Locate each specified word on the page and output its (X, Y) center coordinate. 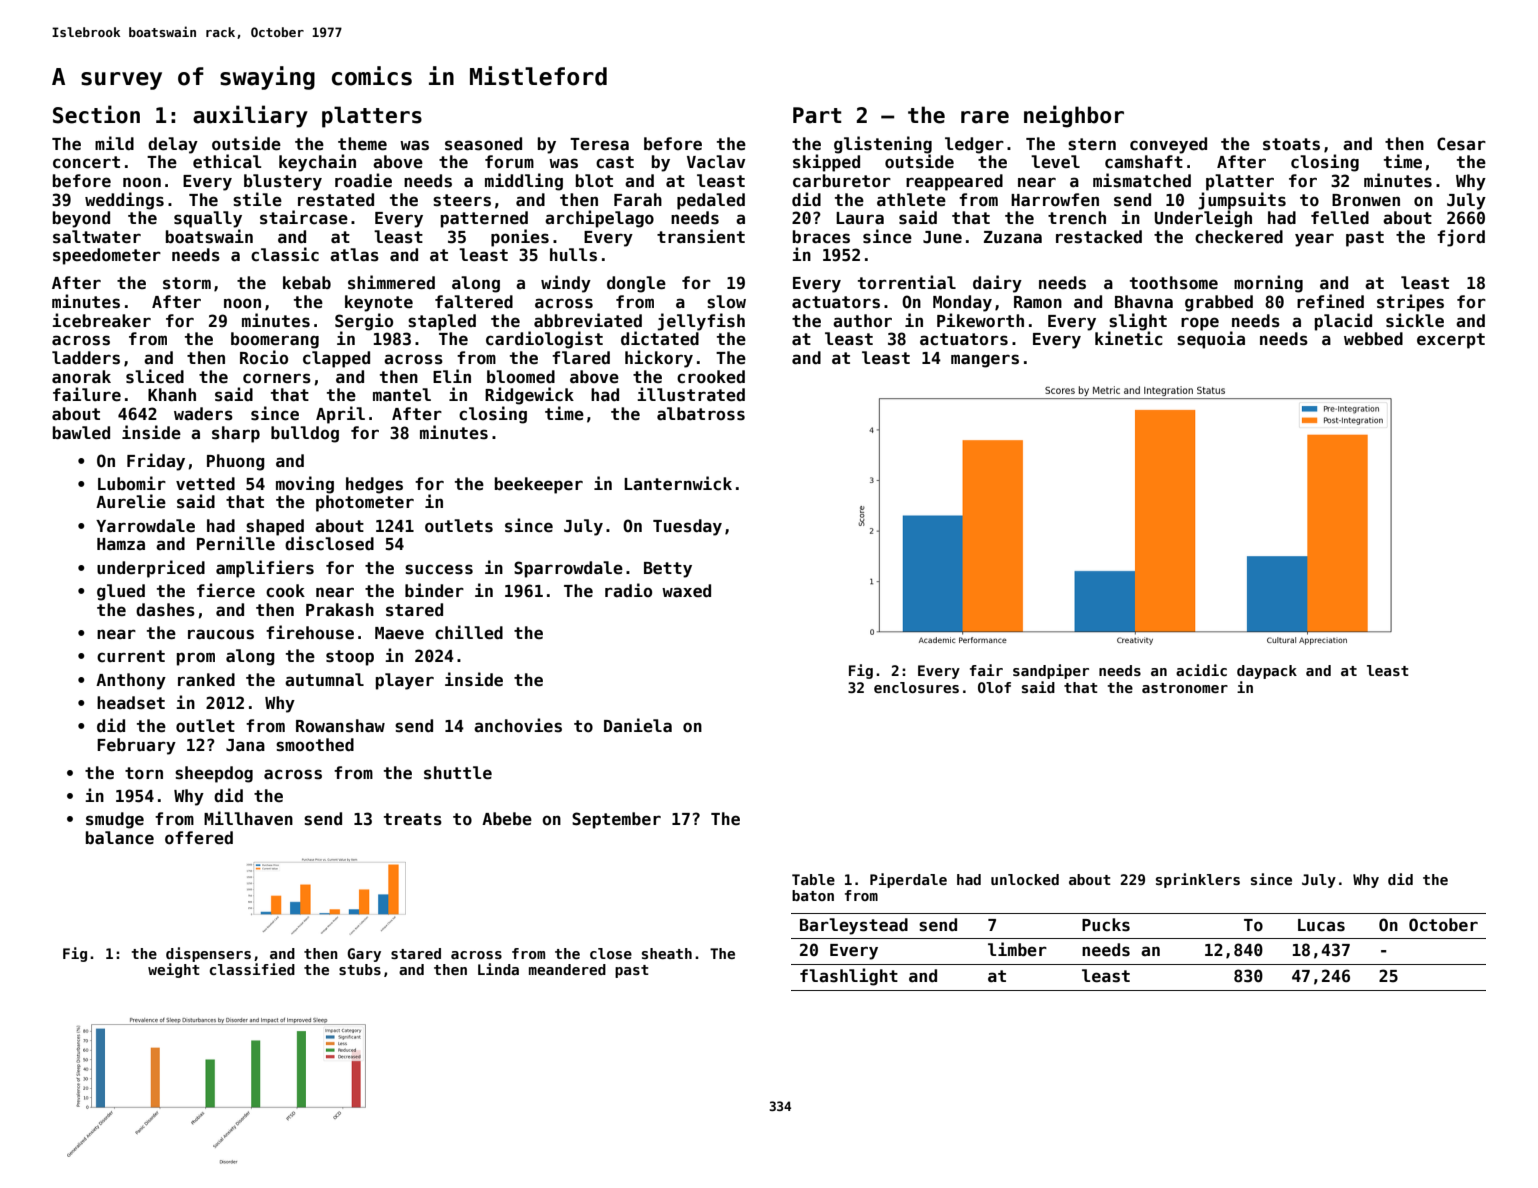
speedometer (107, 256)
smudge (115, 820)
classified (252, 969)
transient (701, 236)
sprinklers (1198, 880)
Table (813, 879)
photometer (365, 503)
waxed (686, 591)
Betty (668, 570)
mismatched (1142, 180)
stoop (350, 658)
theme (362, 144)
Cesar (1461, 144)
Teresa (599, 144)
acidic (1201, 670)
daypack (1267, 672)
